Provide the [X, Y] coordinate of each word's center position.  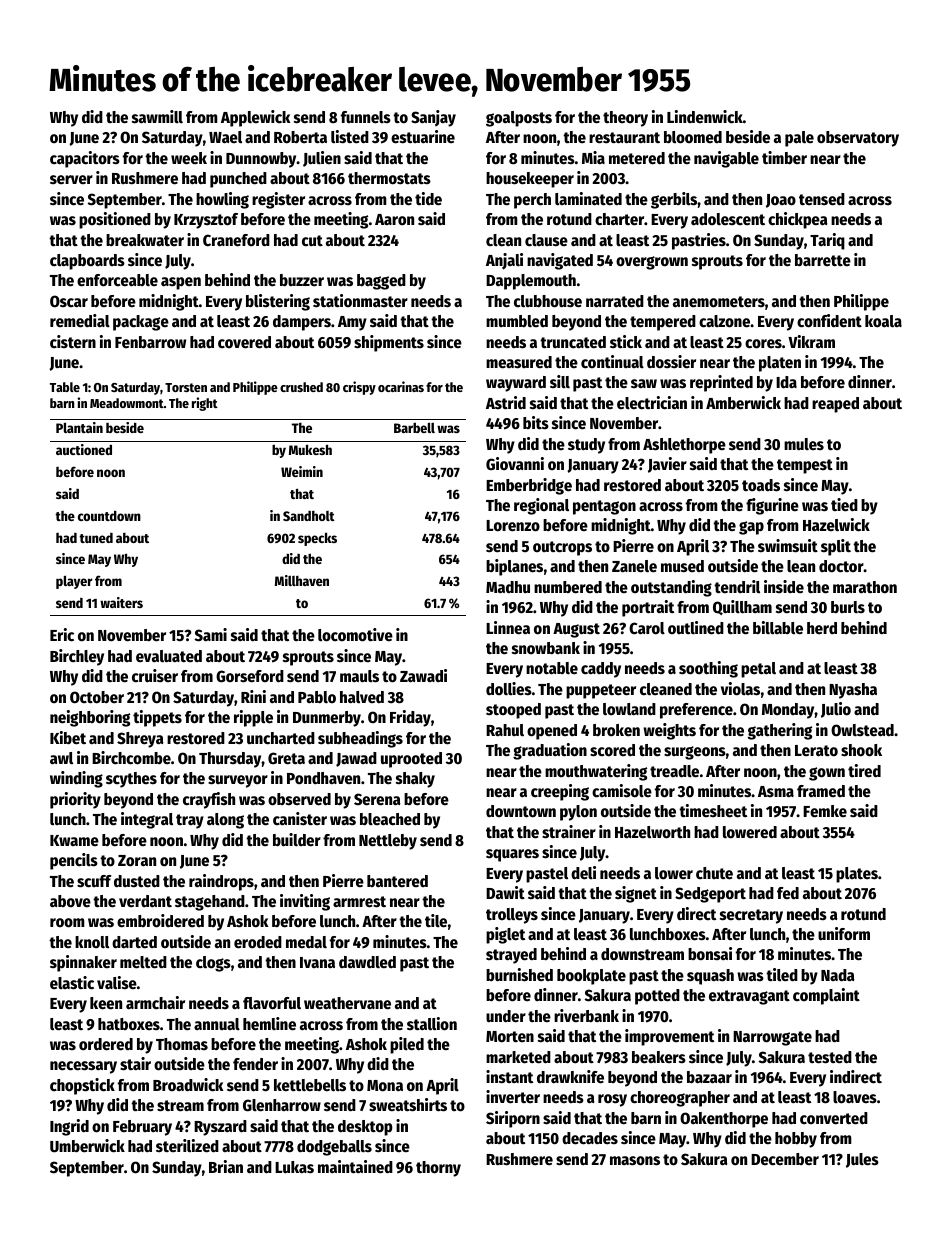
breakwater [145, 240]
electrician [652, 403]
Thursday [230, 760]
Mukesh [310, 449]
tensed [822, 199]
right [205, 404]
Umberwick [87, 1146]
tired [864, 771]
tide [428, 199]
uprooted [411, 760]
